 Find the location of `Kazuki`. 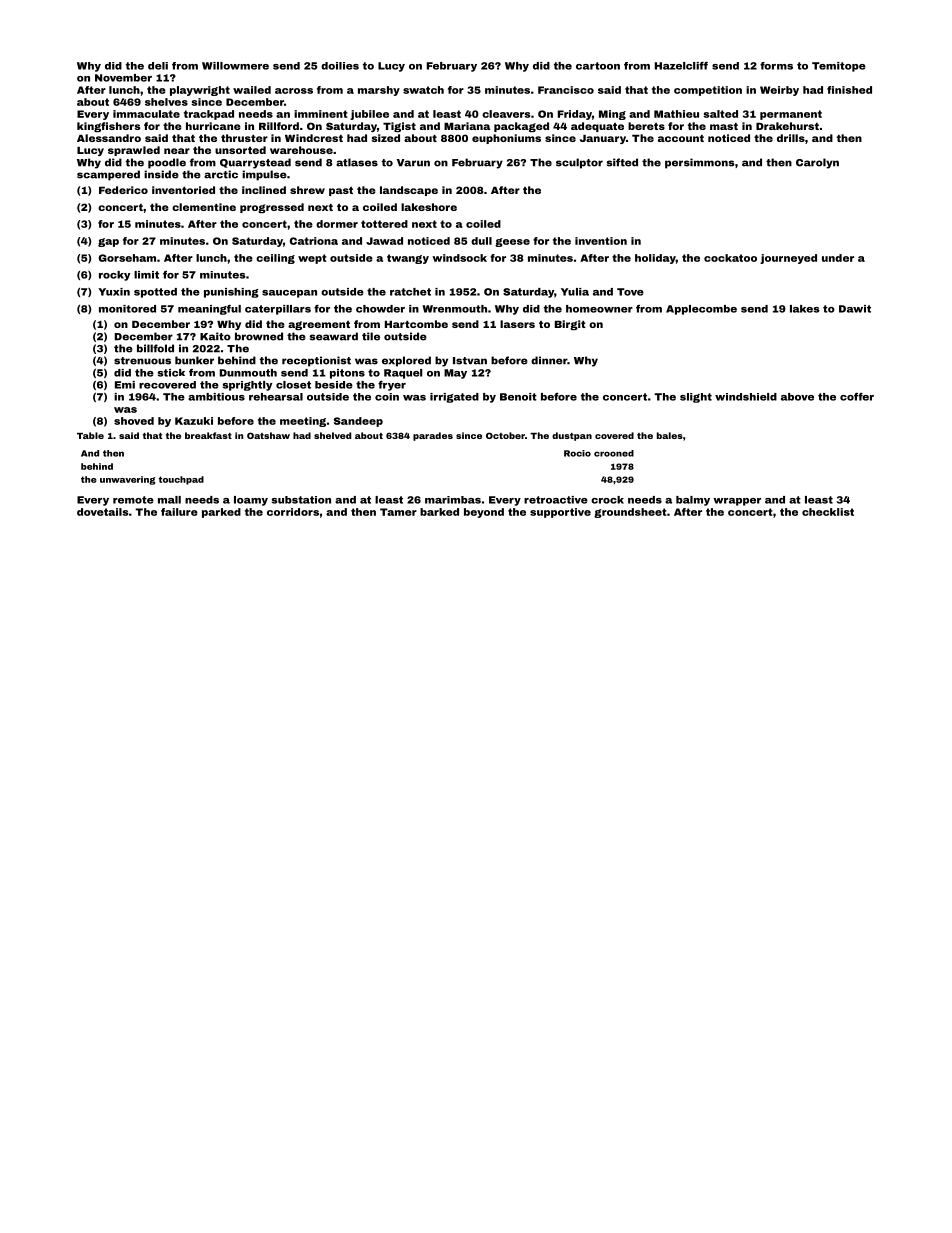

Kazuki is located at coordinates (194, 421).
